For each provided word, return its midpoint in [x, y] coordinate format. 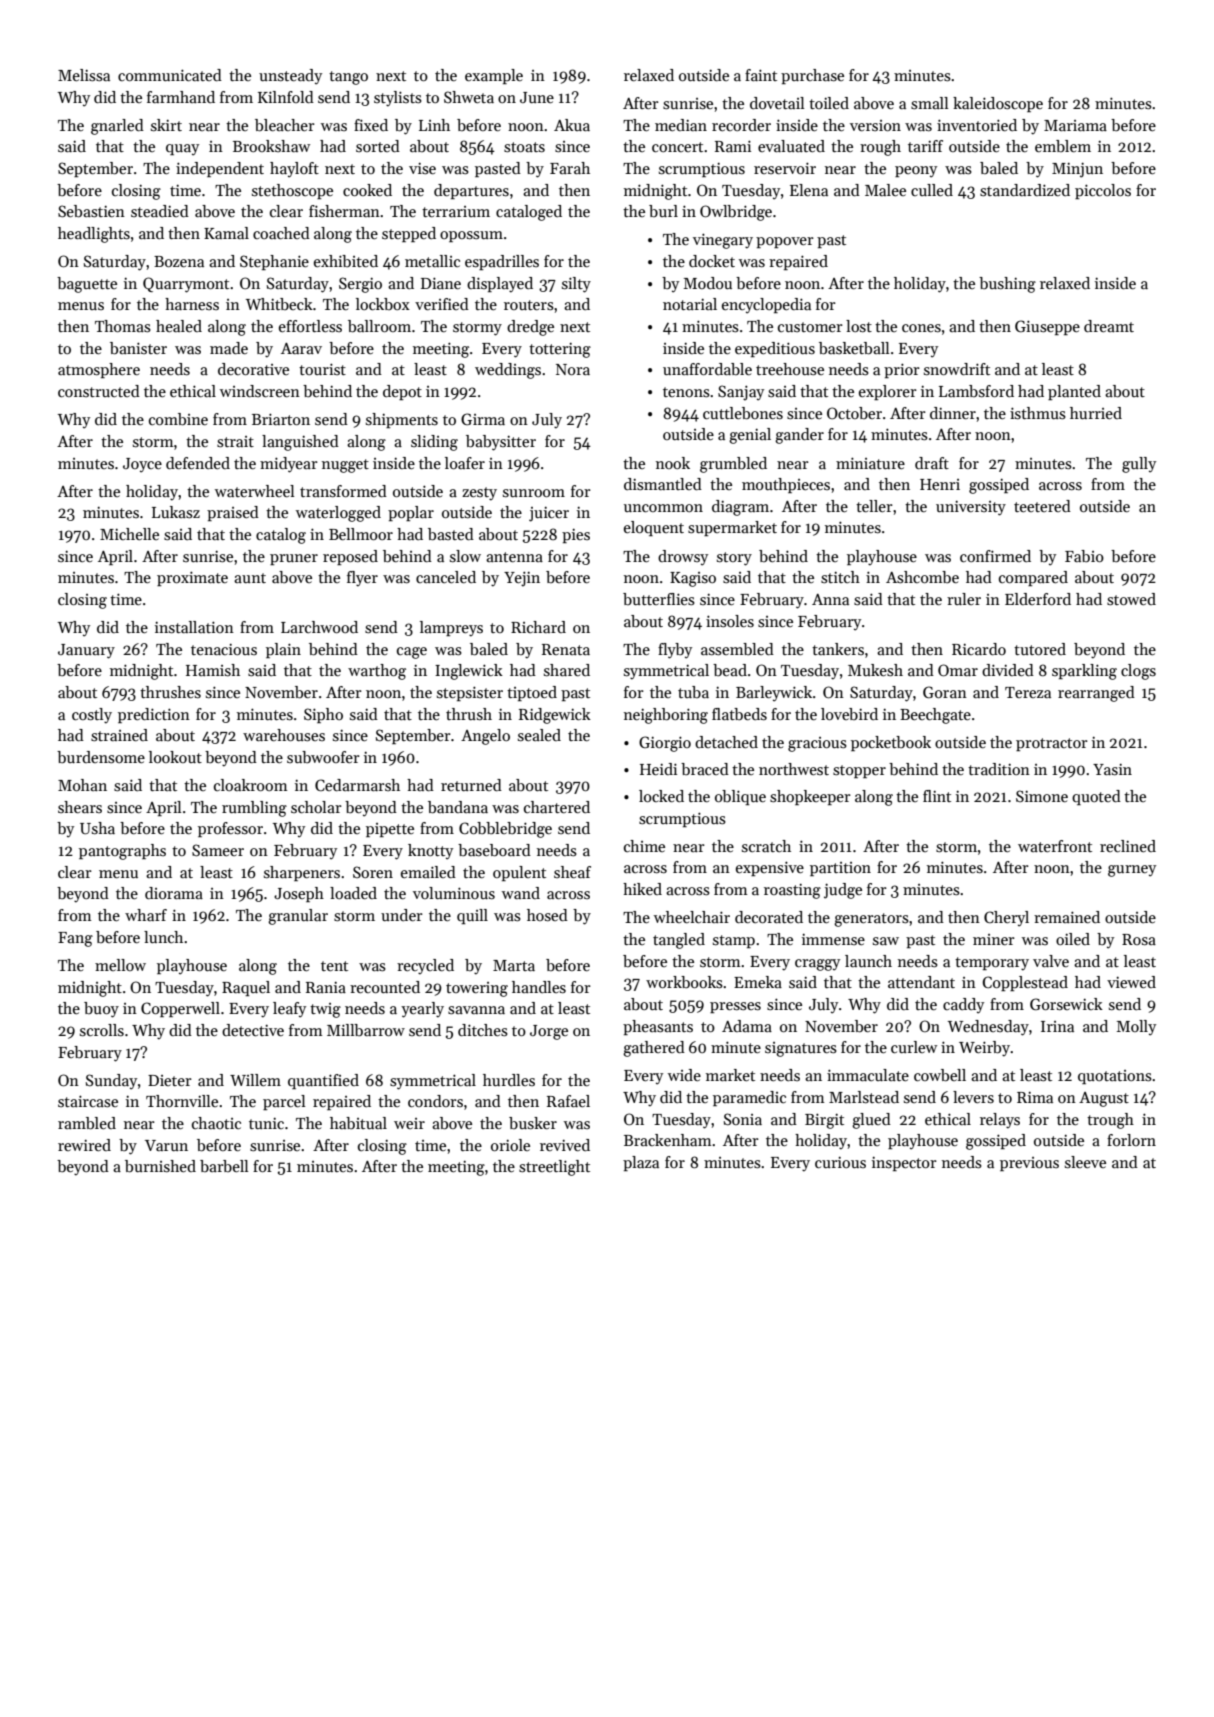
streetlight [554, 1168]
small [930, 103]
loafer [465, 463]
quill [472, 916]
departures [471, 191]
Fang [75, 939]
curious [840, 1162]
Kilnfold [286, 97]
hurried [1096, 413]
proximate [192, 578]
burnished [160, 1166]
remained [1067, 917]
